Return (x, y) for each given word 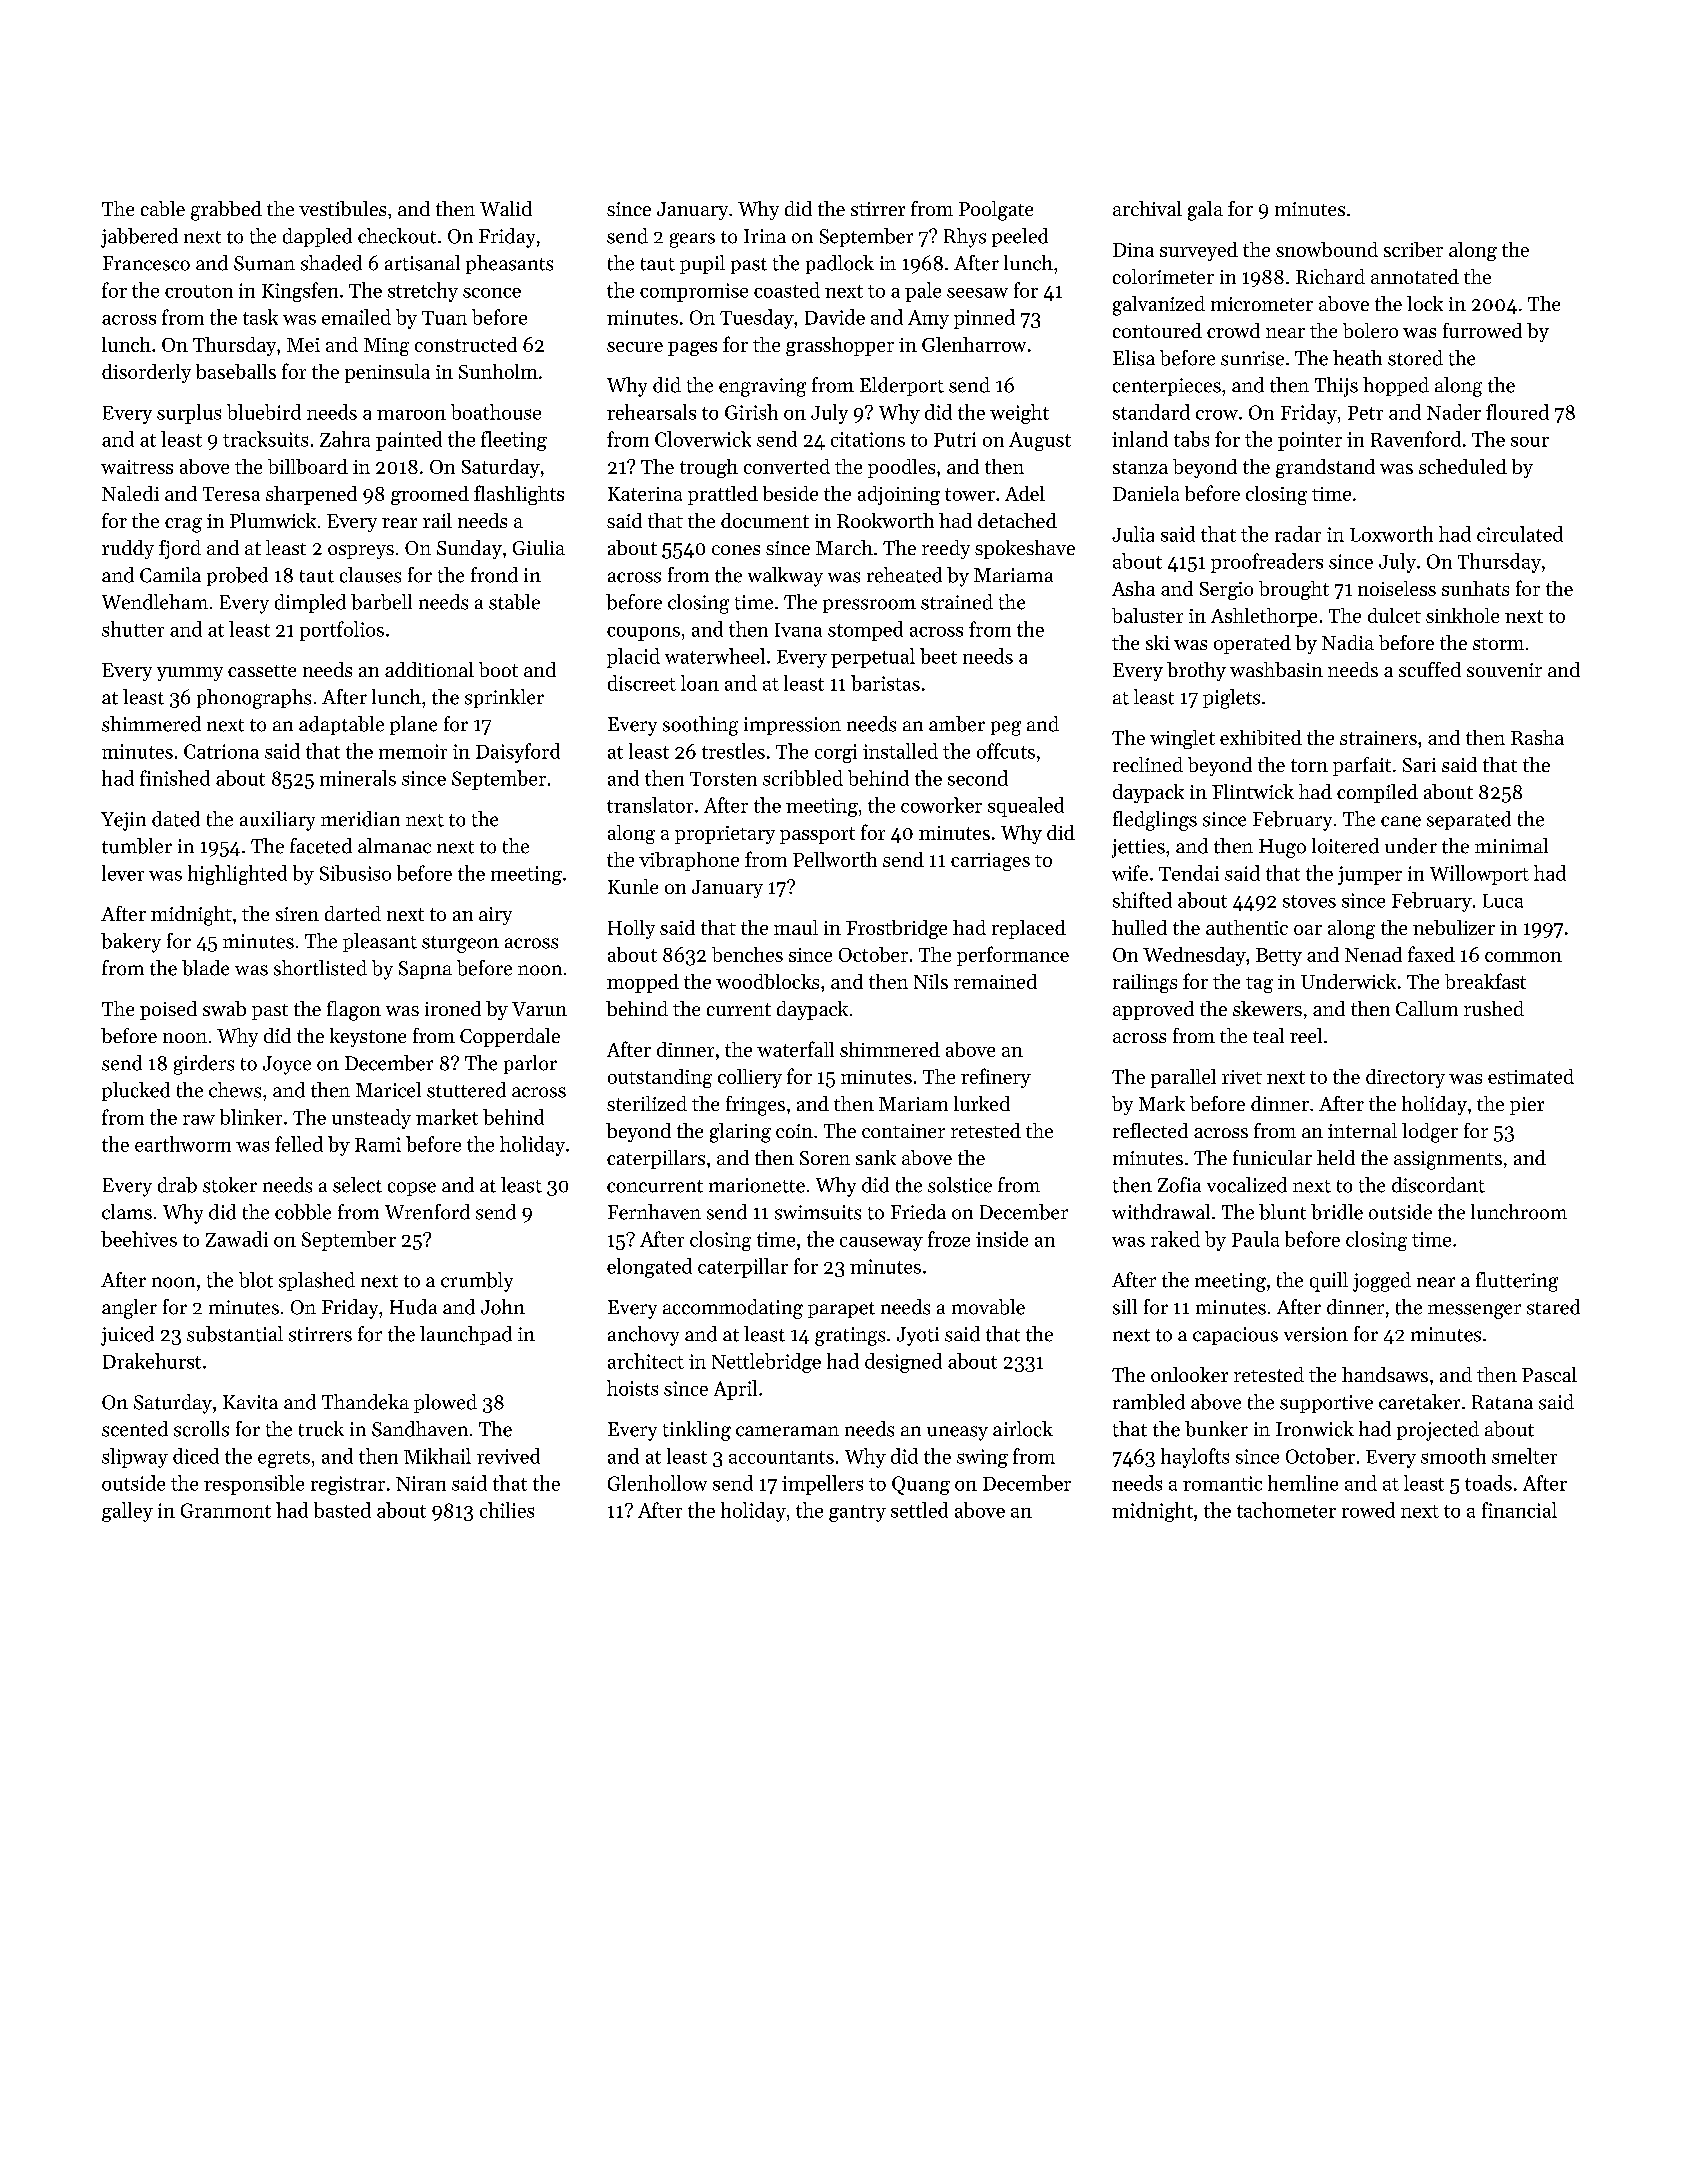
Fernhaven (654, 1212)
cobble (303, 1212)
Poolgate (996, 211)
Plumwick (273, 520)
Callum (1427, 1008)
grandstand (1325, 468)
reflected (1150, 1130)
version (1316, 1334)
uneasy (957, 1433)
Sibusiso (355, 873)
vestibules (342, 208)
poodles (901, 468)
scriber (1413, 249)
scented (135, 1429)
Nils (931, 981)
